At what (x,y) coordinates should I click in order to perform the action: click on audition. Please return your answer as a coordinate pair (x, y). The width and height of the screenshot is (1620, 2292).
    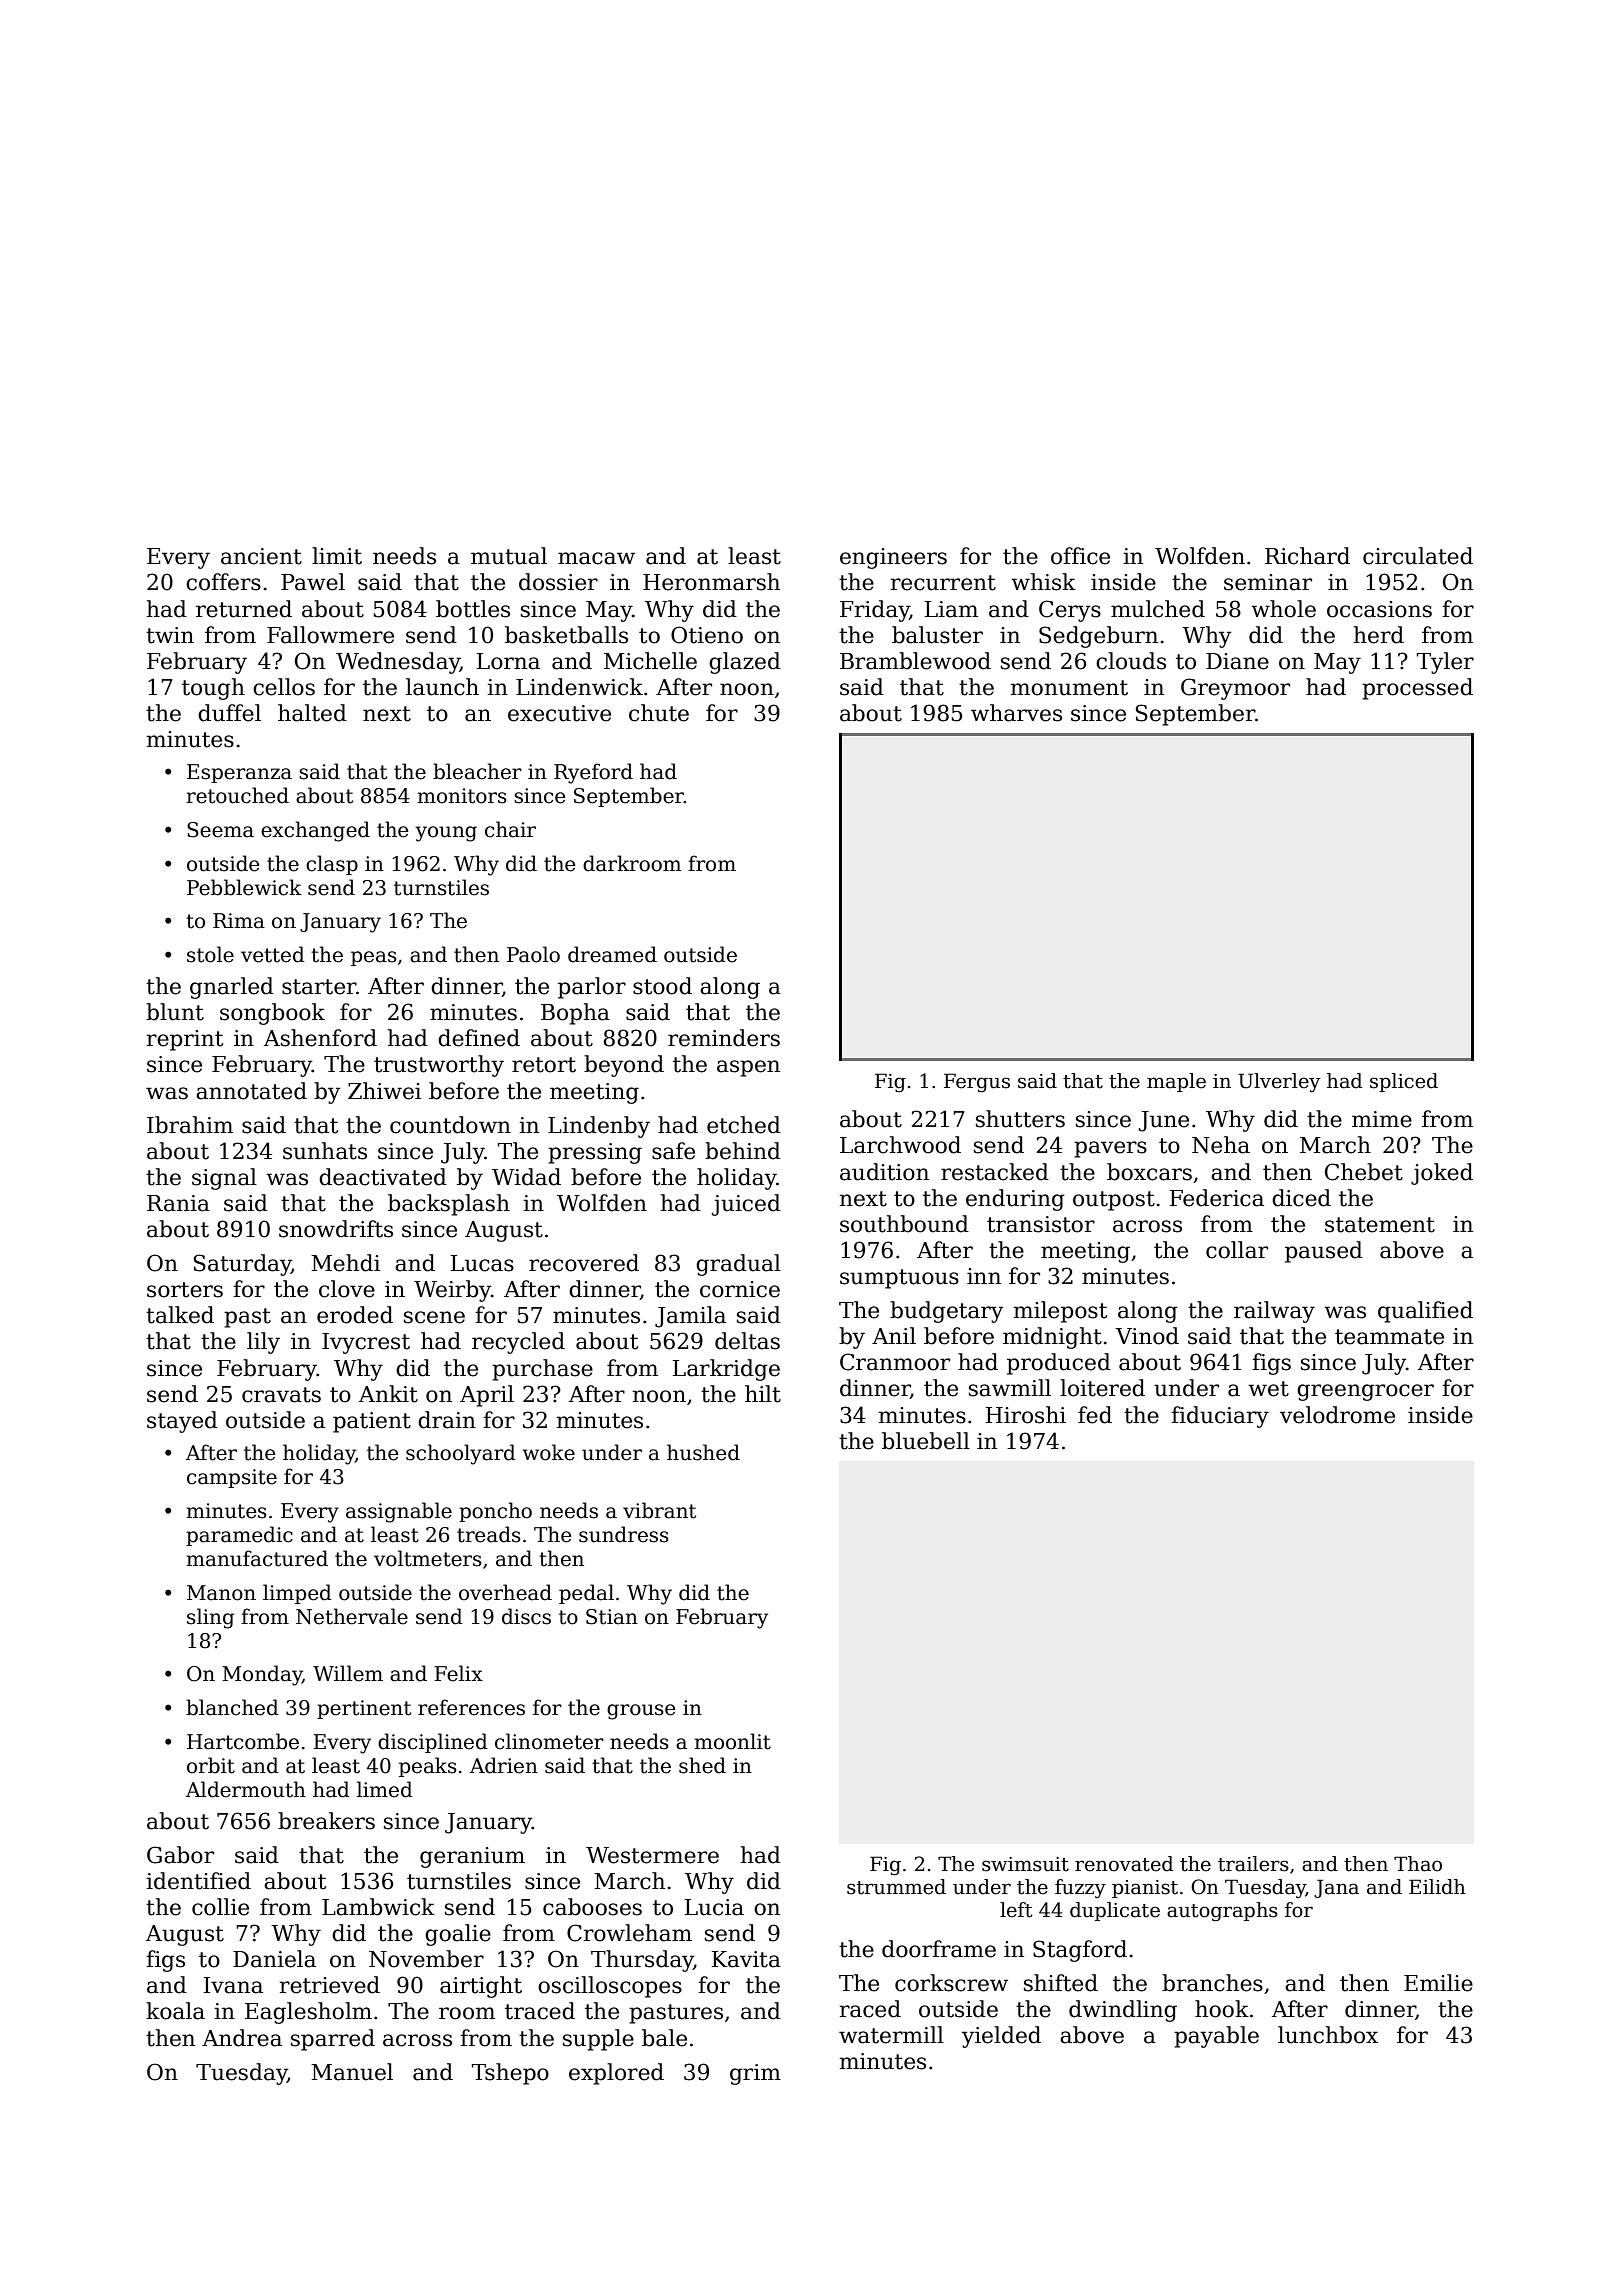
    Looking at the image, I should click on (884, 1172).
